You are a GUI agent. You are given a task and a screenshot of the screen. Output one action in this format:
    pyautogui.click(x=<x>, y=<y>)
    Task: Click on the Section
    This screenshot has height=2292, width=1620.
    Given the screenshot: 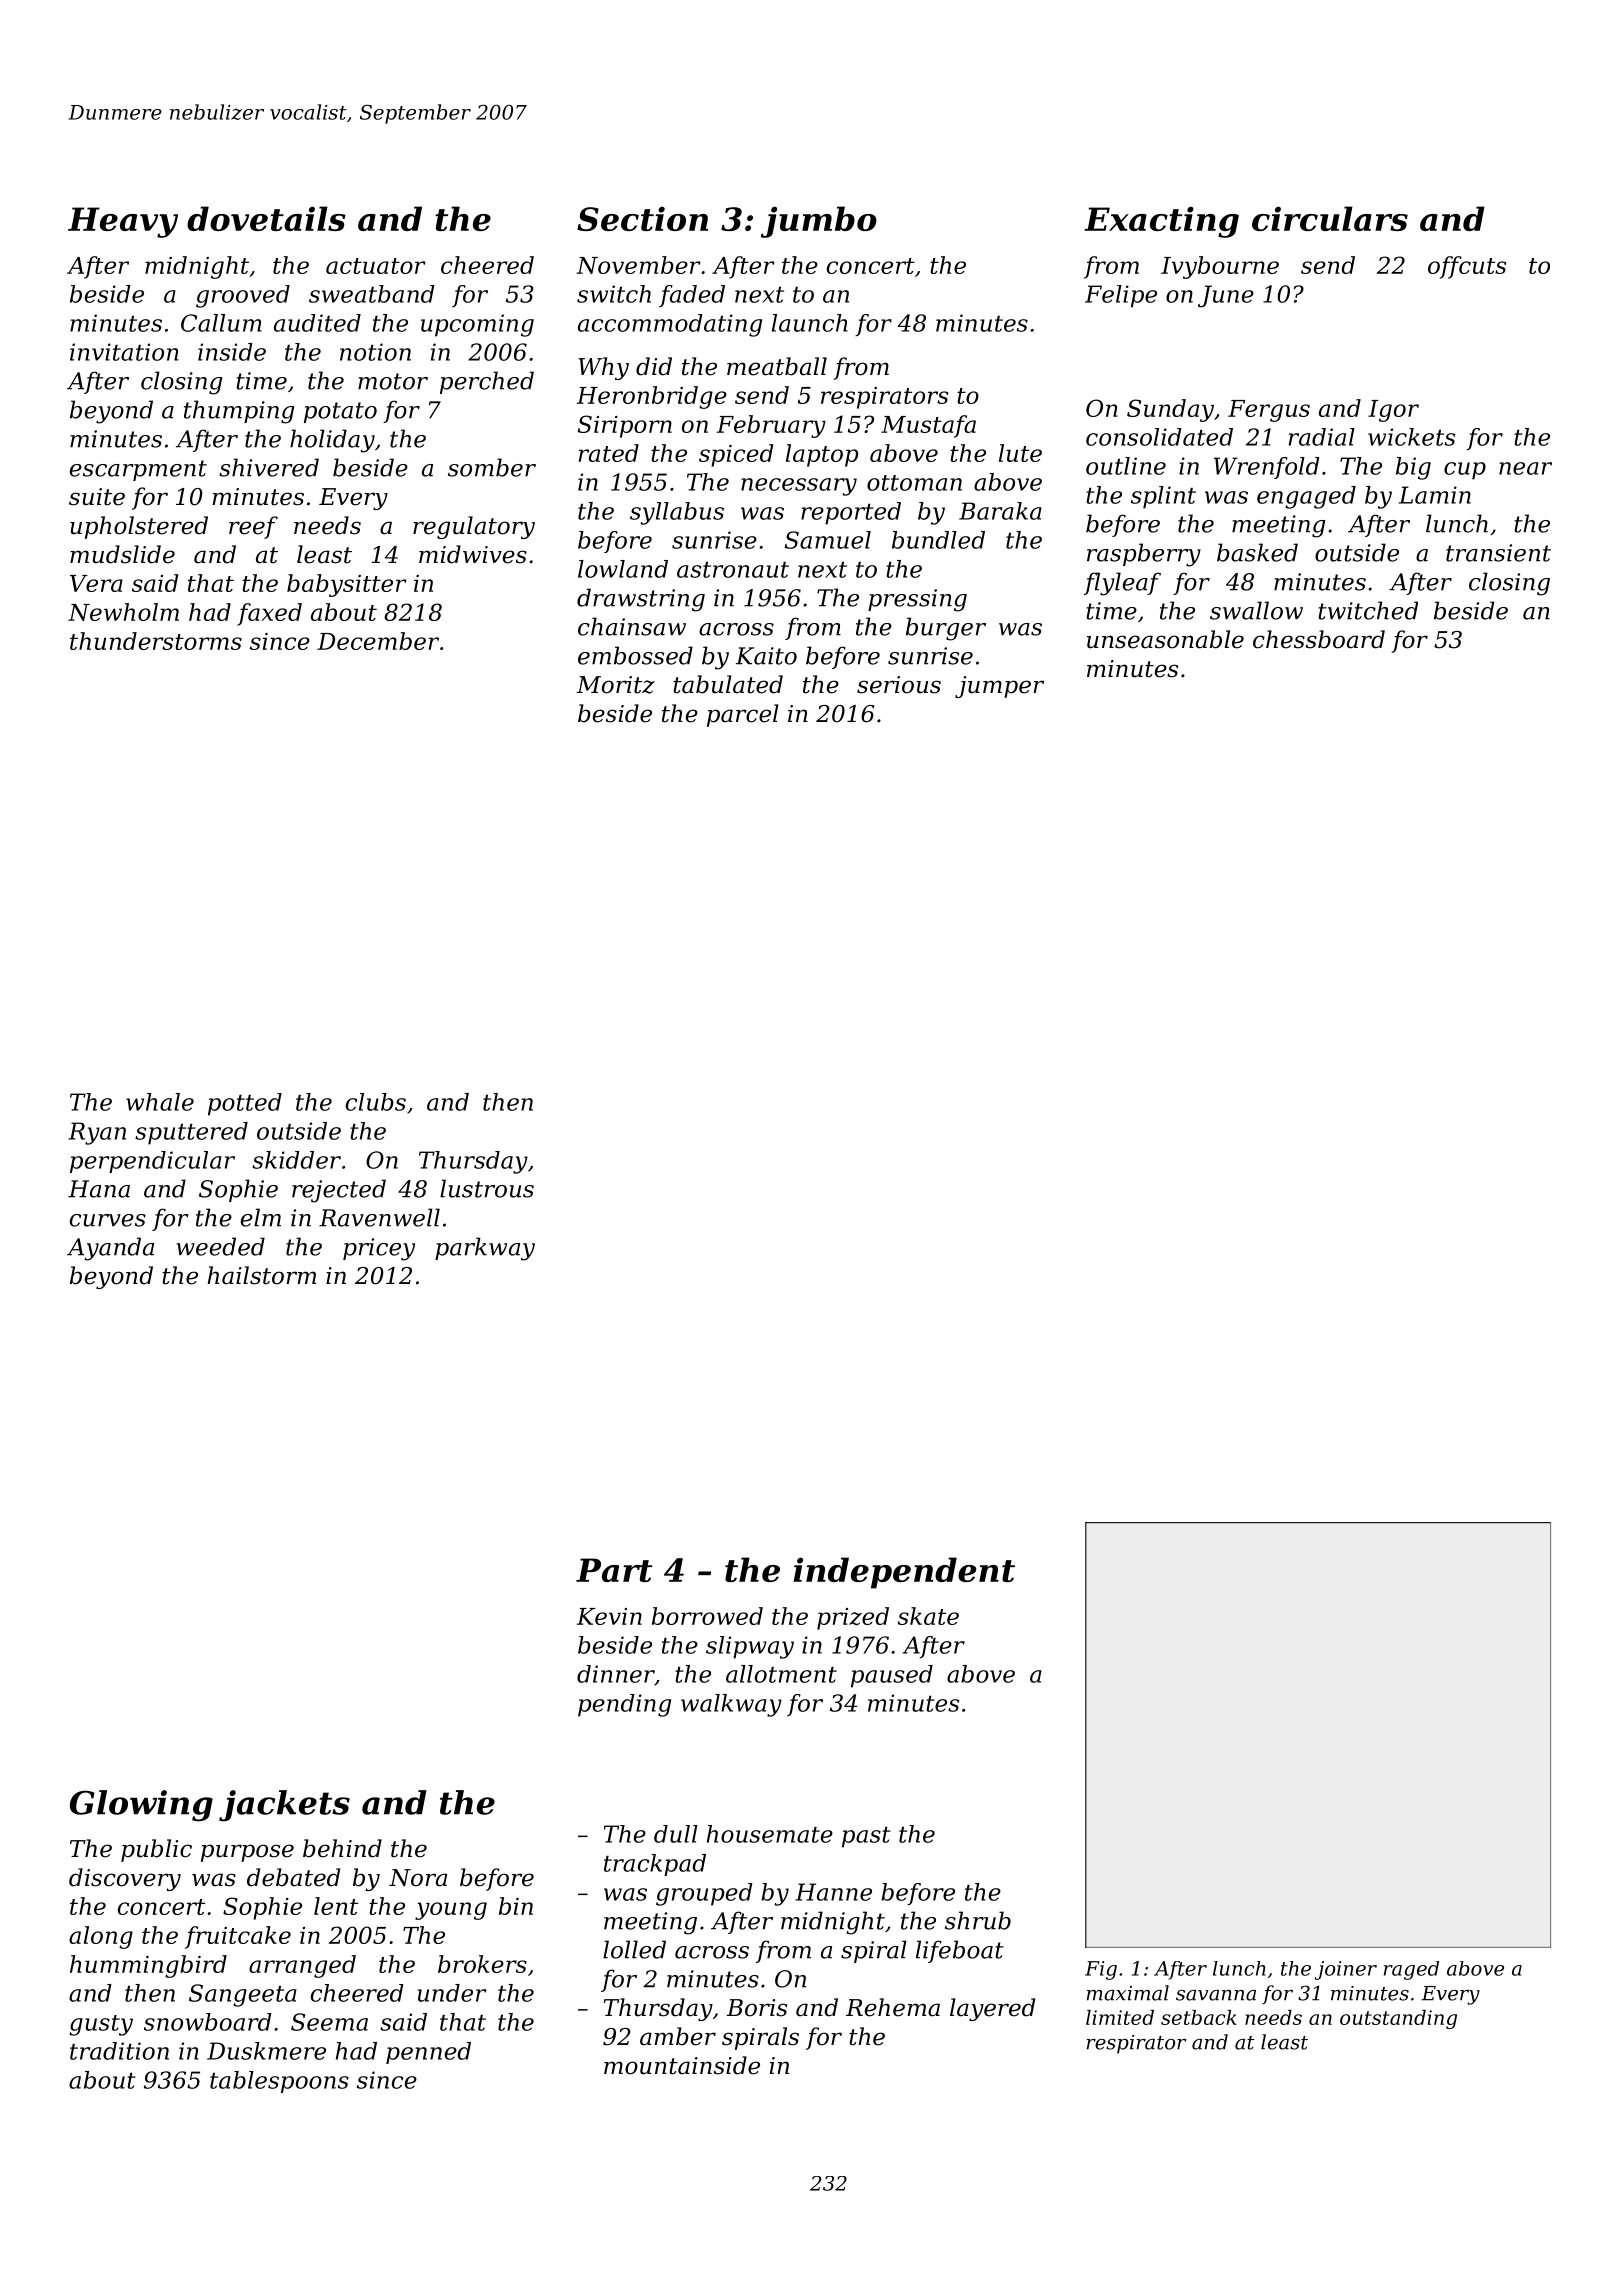 What is the action you would take?
    pyautogui.click(x=642, y=218)
